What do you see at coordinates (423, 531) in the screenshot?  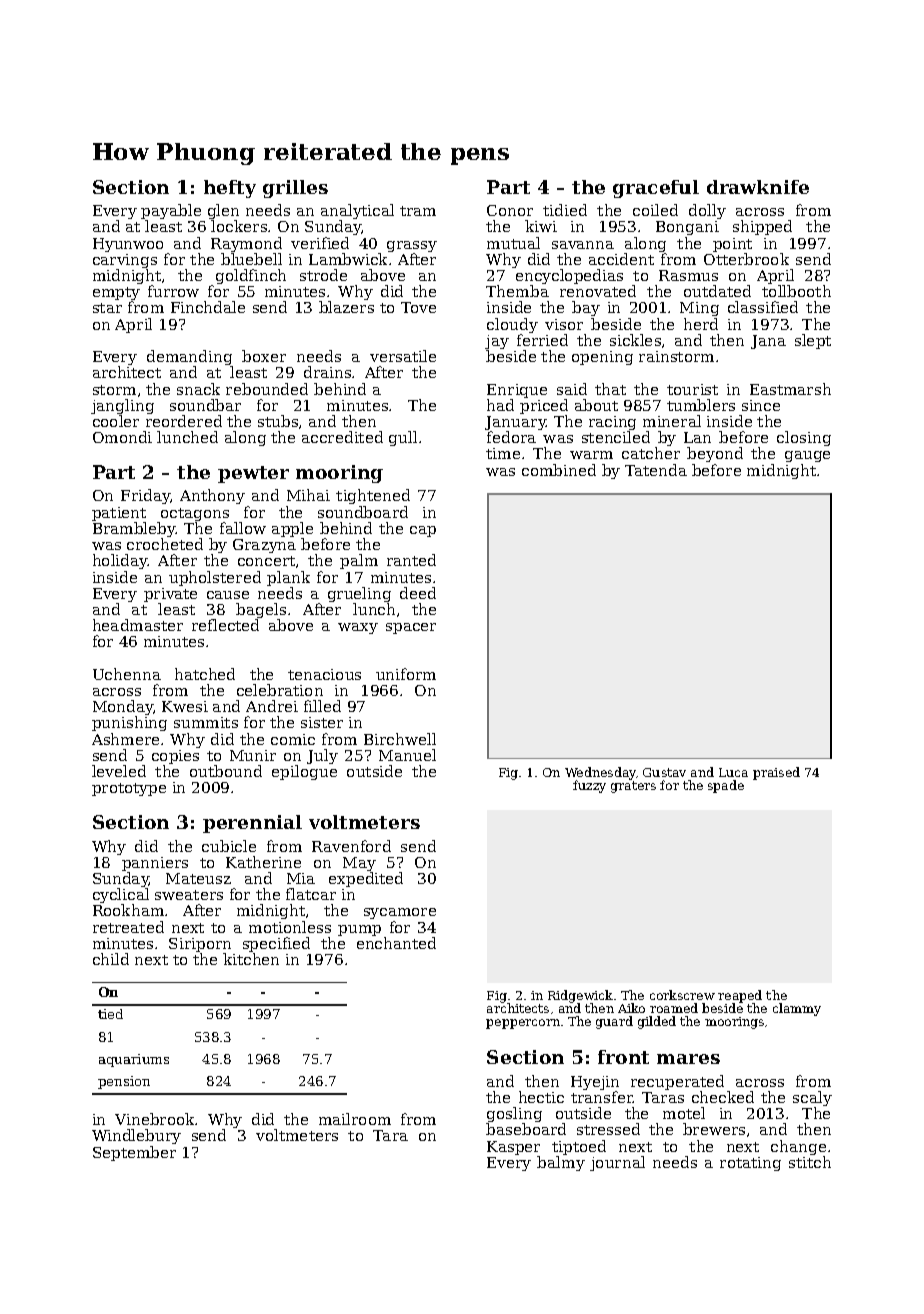 I see `cap` at bounding box center [423, 531].
